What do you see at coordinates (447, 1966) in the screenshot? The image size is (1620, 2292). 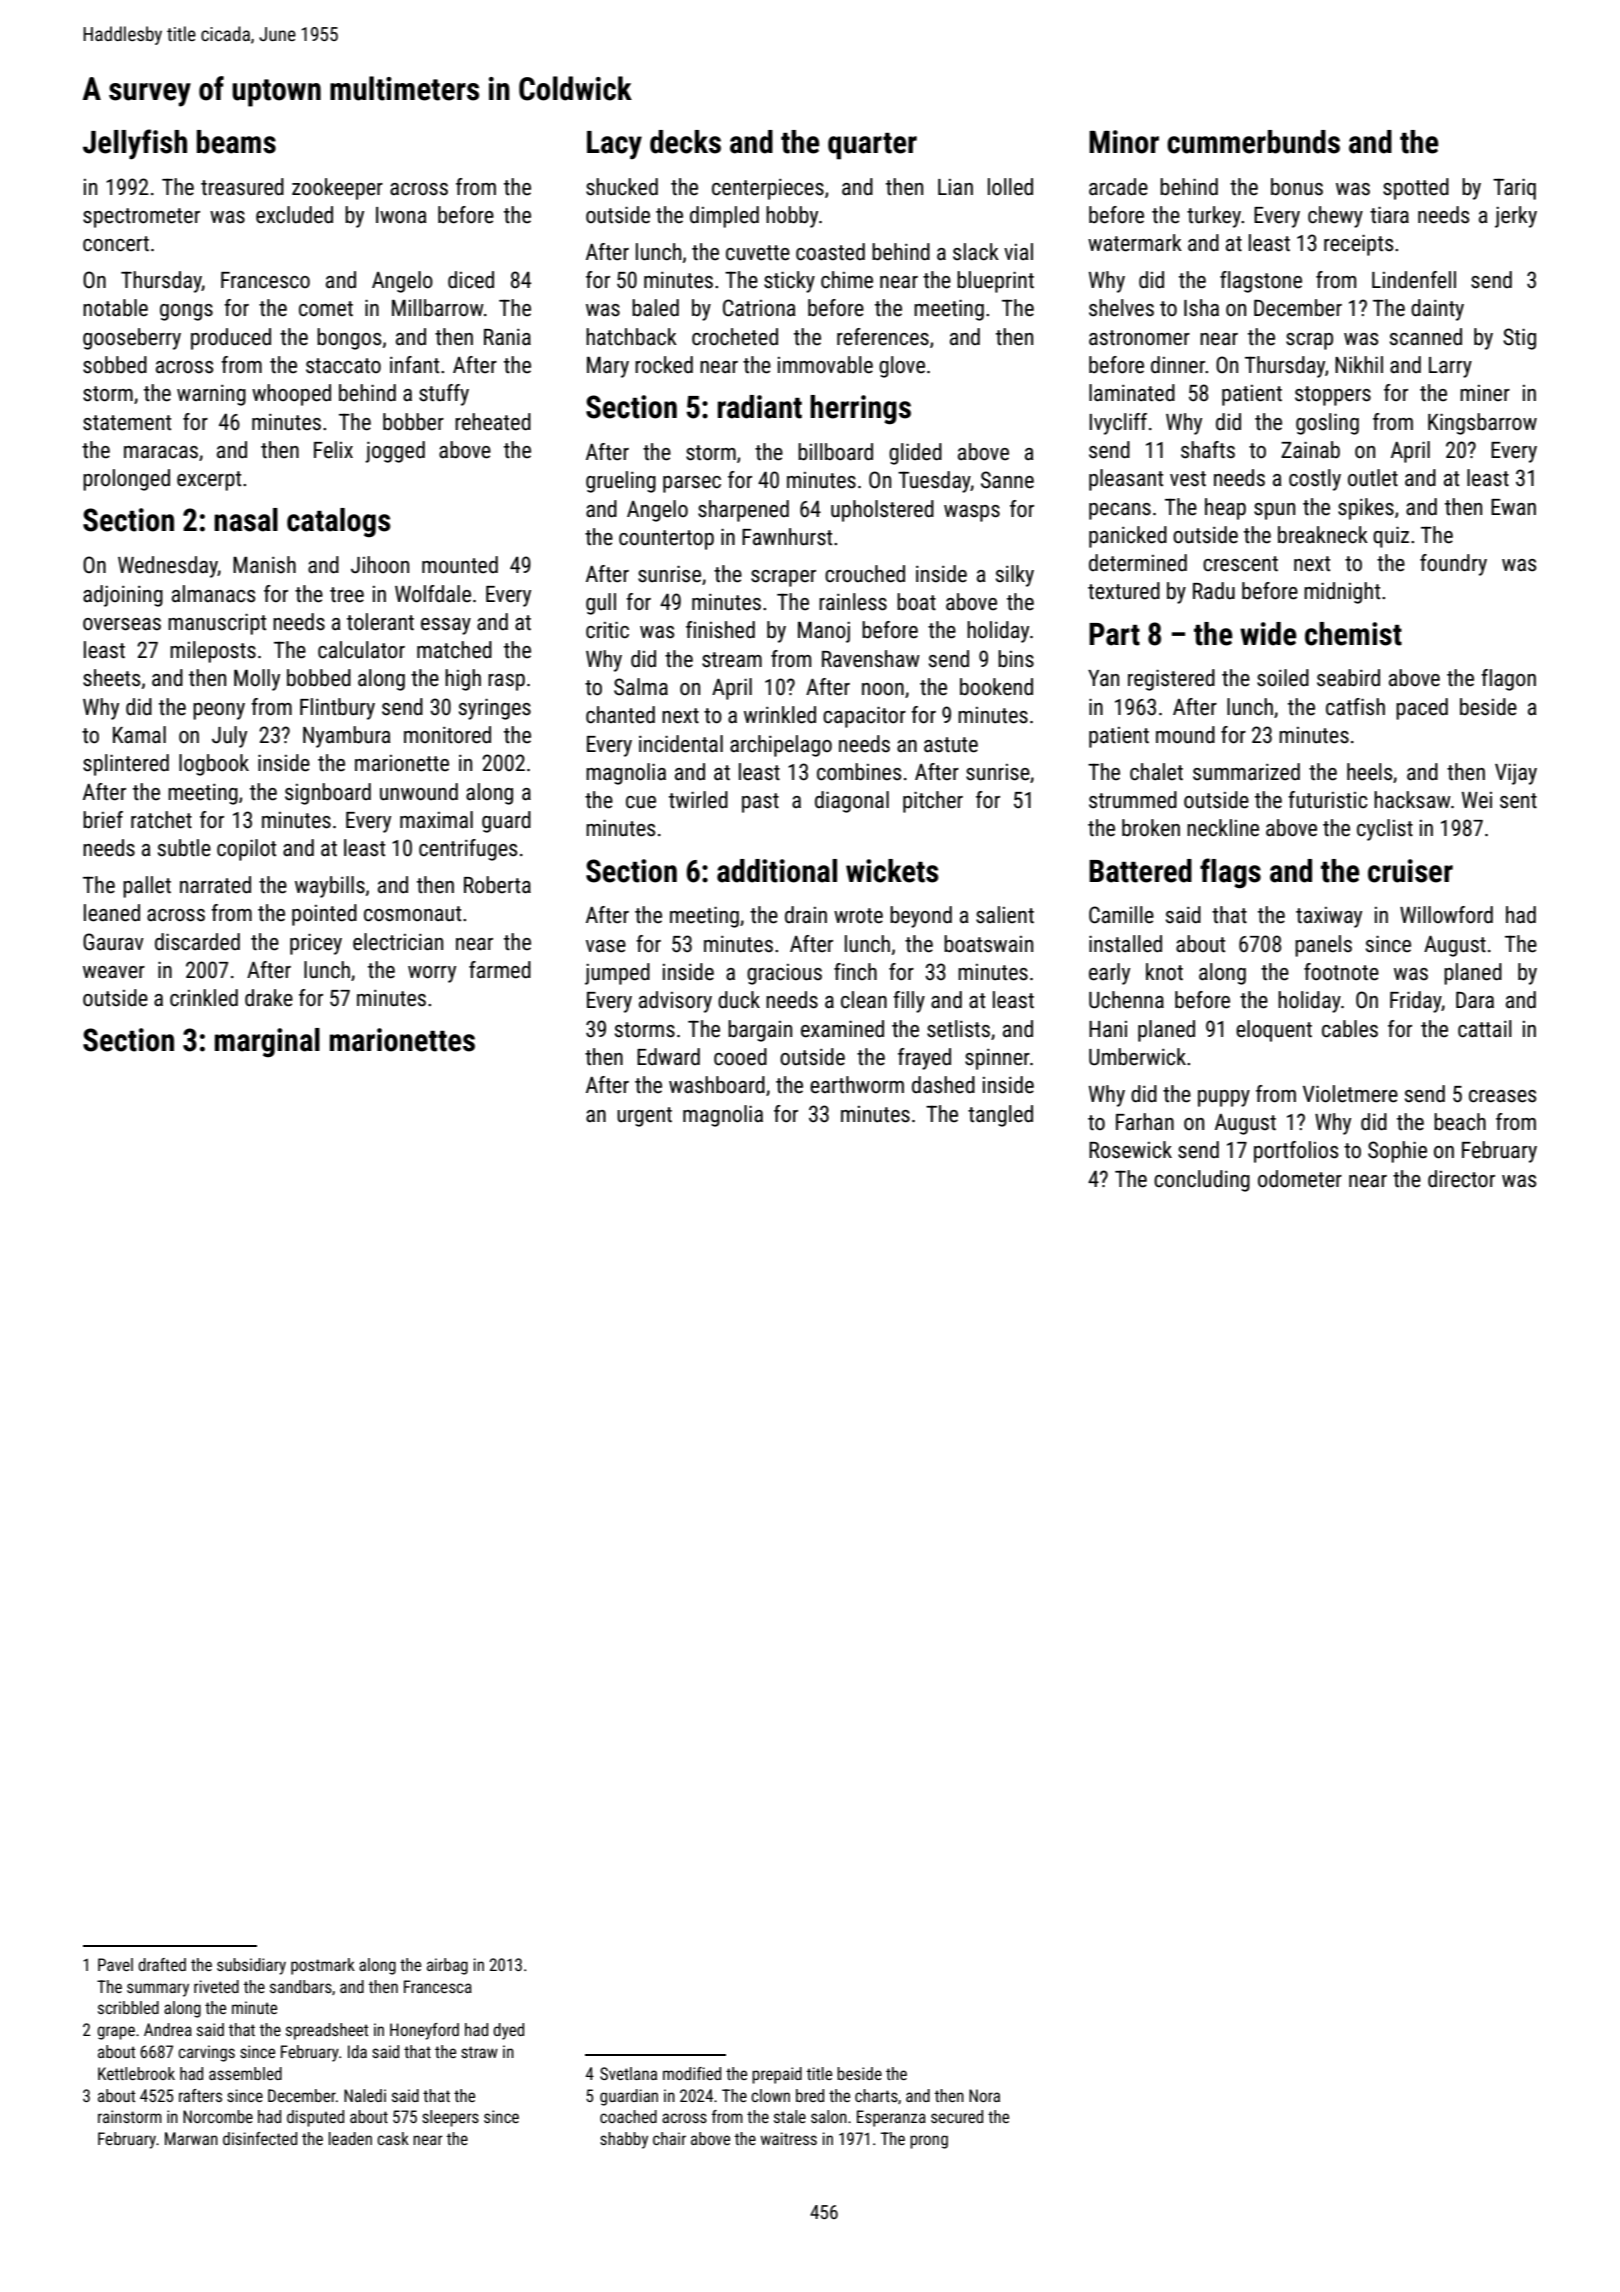 I see `airbag` at bounding box center [447, 1966].
